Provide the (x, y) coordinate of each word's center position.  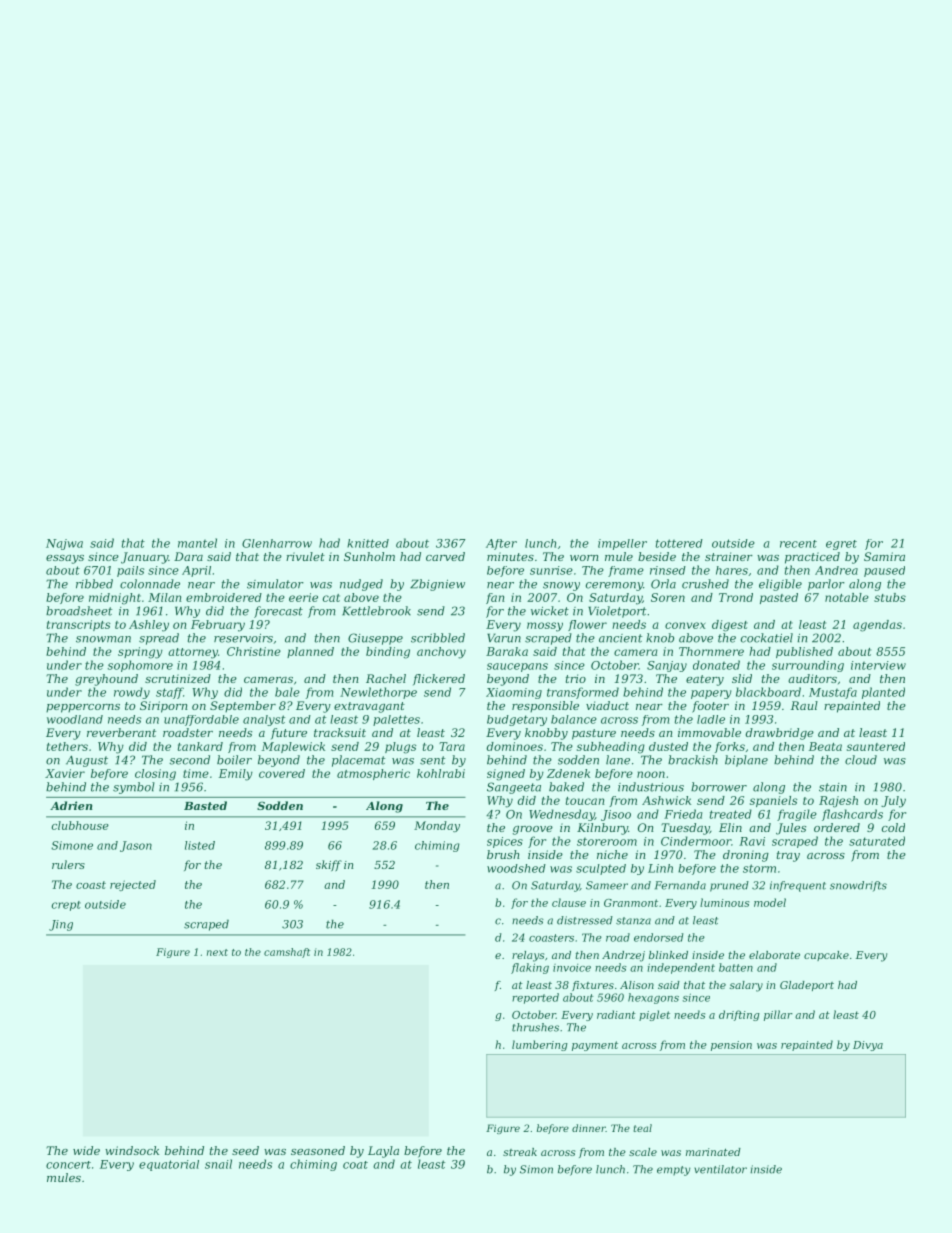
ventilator (720, 1169)
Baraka (507, 651)
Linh (660, 868)
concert (68, 1165)
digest (730, 626)
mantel (197, 543)
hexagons (653, 998)
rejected (133, 885)
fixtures (593, 986)
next (217, 952)
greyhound (106, 680)
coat (355, 1165)
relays (528, 956)
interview (878, 665)
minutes (510, 556)
